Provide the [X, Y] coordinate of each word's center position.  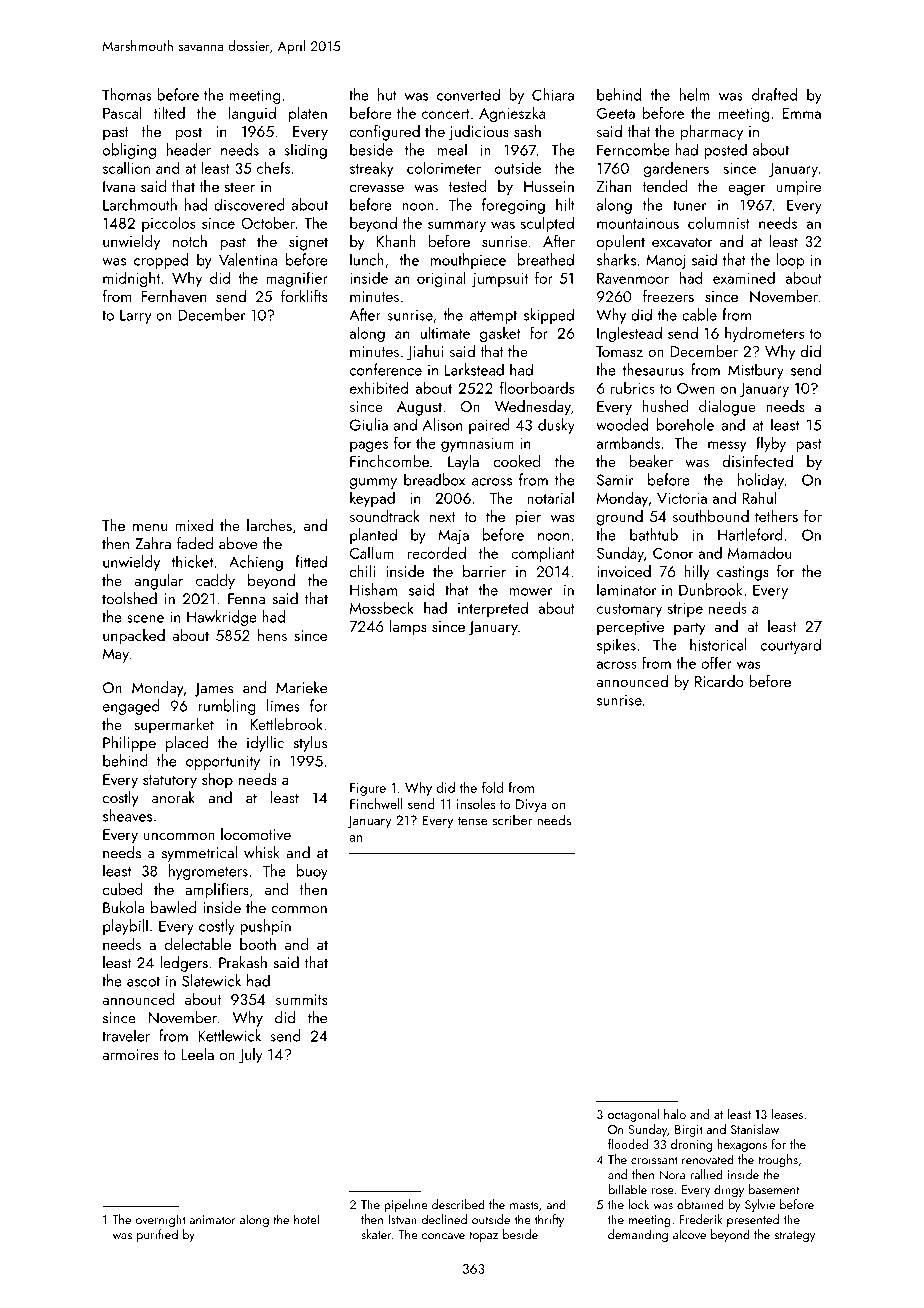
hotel [306, 1219]
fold [492, 787]
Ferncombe [633, 149]
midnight [131, 279]
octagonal [633, 1115]
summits [301, 999]
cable [699, 314]
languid [252, 114]
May [116, 655]
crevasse [376, 188]
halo [675, 1114]
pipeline [406, 1205]
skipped [549, 316]
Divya [531, 805]
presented [753, 1220]
